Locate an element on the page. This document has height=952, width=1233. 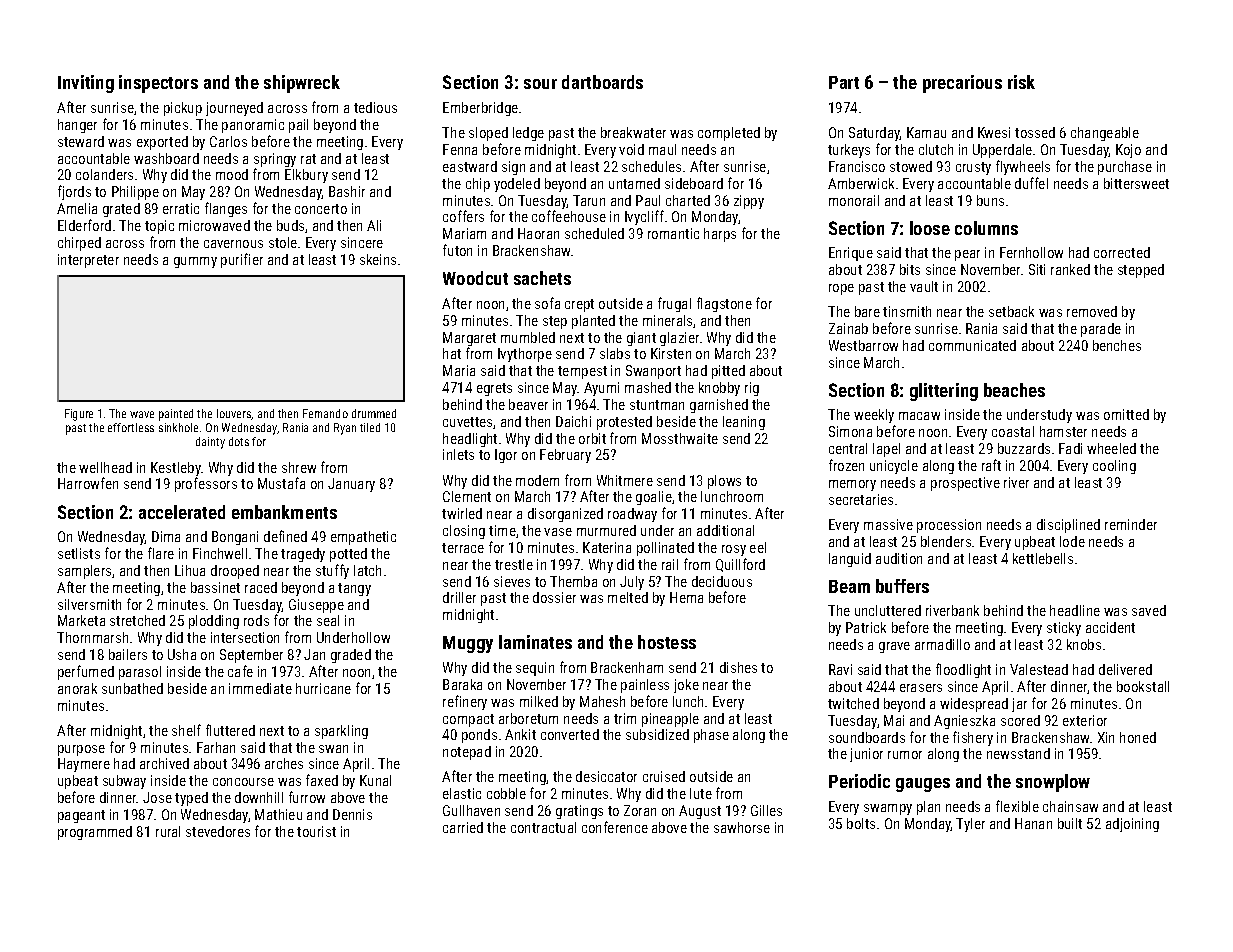
risk is located at coordinates (1021, 82).
